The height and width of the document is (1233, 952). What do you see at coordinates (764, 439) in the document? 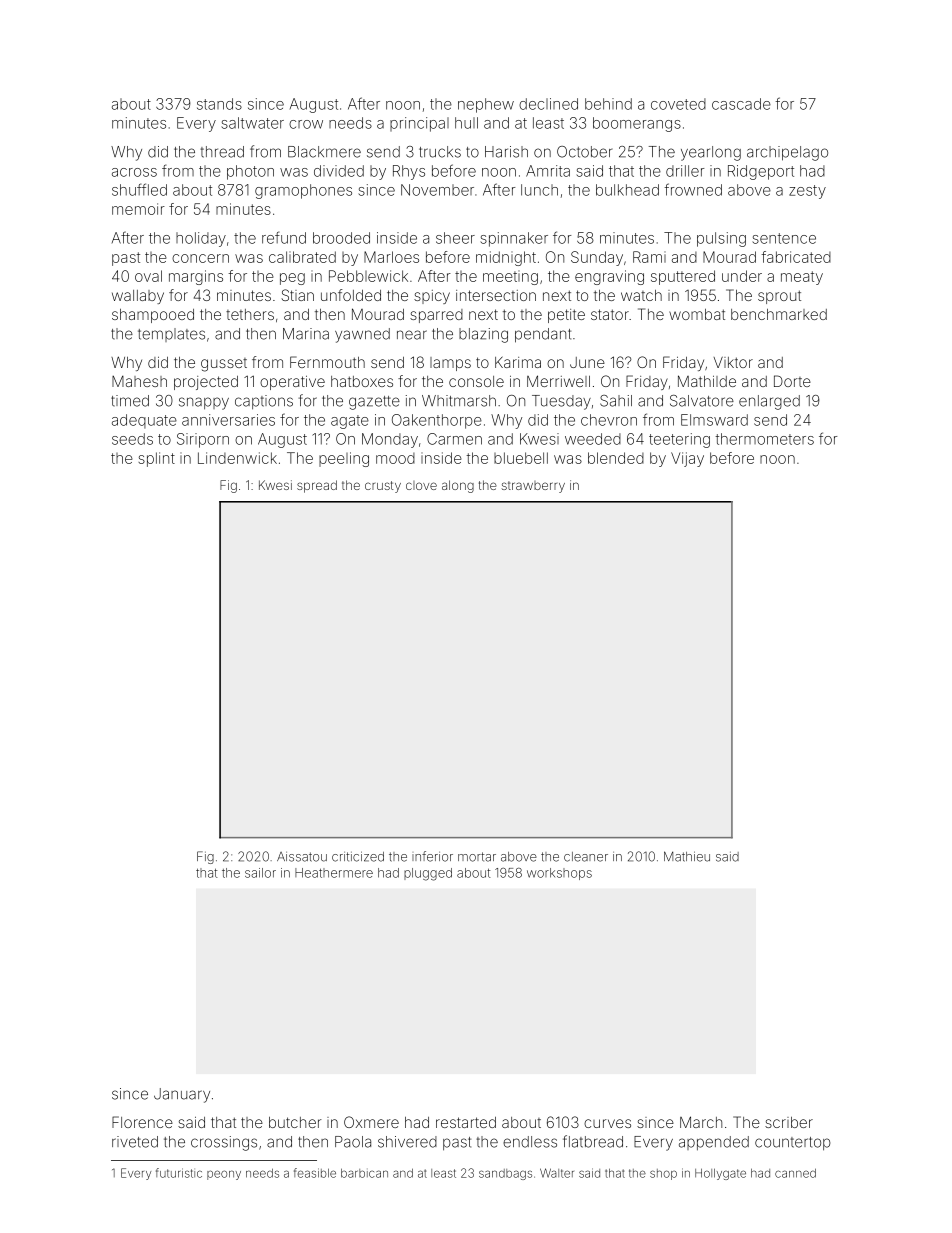
I see `thermometers` at bounding box center [764, 439].
